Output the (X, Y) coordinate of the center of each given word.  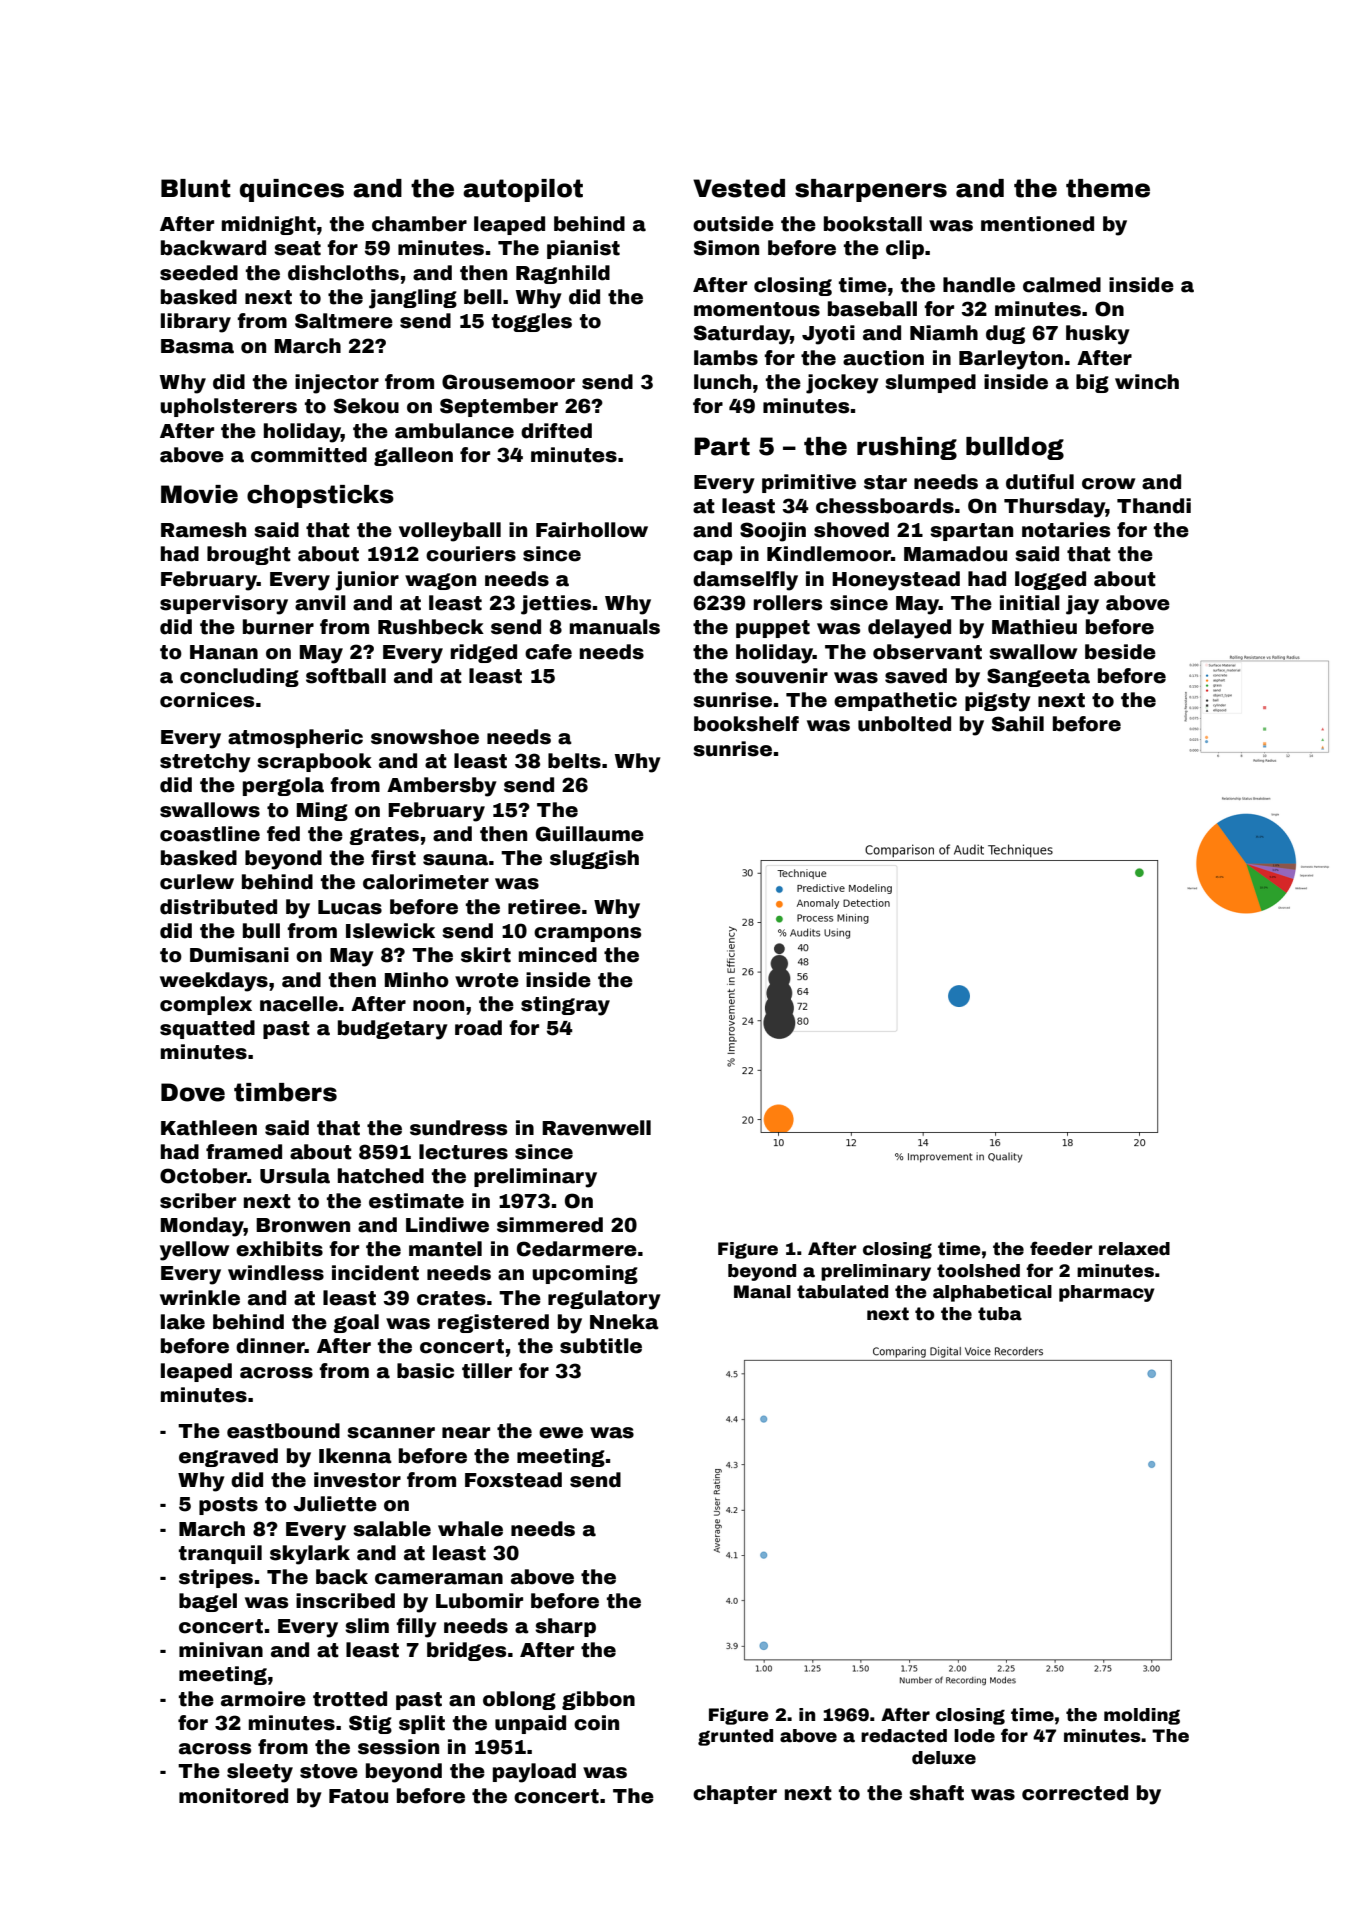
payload (534, 1773)
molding (1142, 1716)
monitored (233, 1796)
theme (1108, 188)
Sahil (1018, 724)
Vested (739, 188)
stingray (565, 1006)
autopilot (523, 190)
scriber (198, 1201)
